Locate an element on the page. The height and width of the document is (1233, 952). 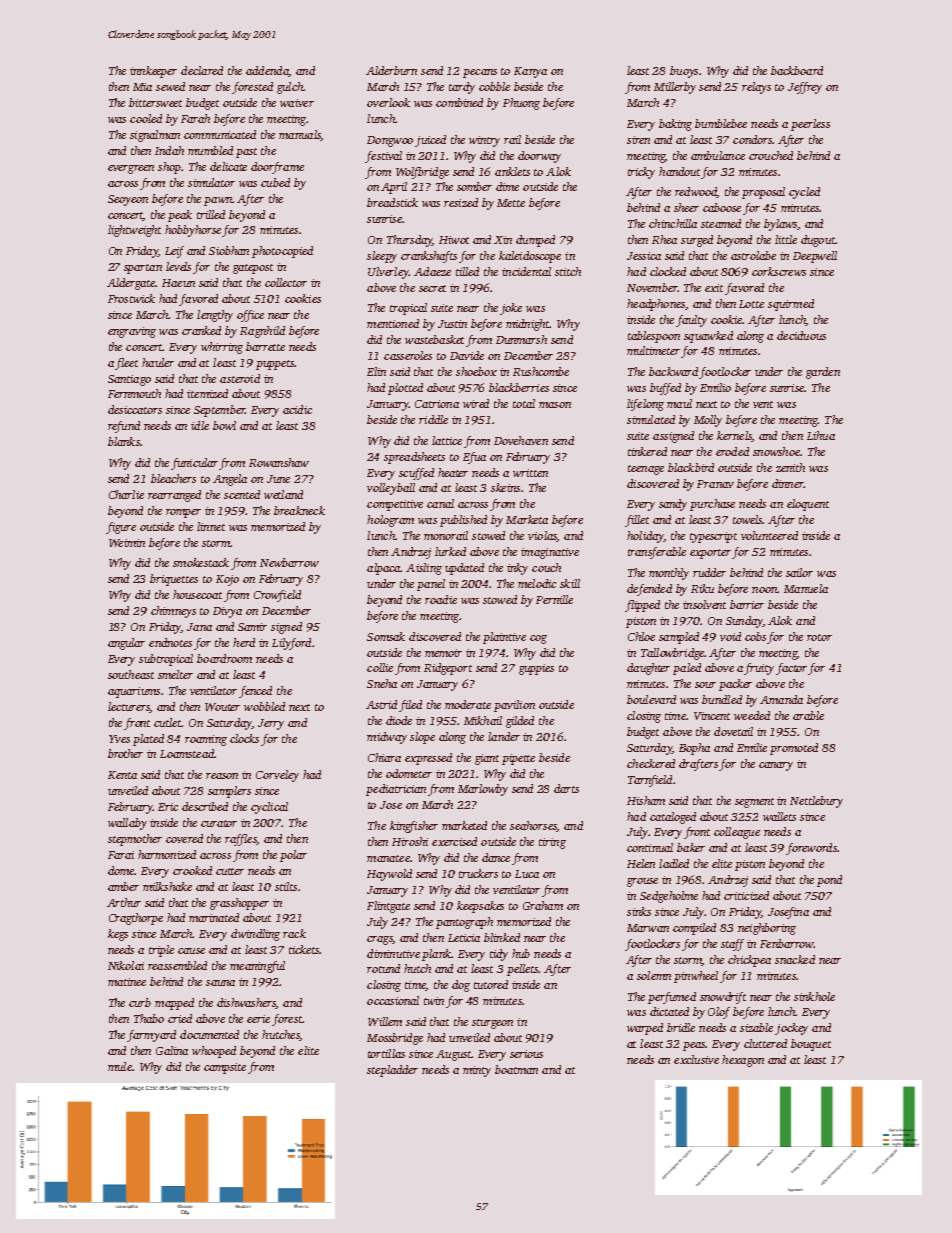
cog is located at coordinates (538, 639).
